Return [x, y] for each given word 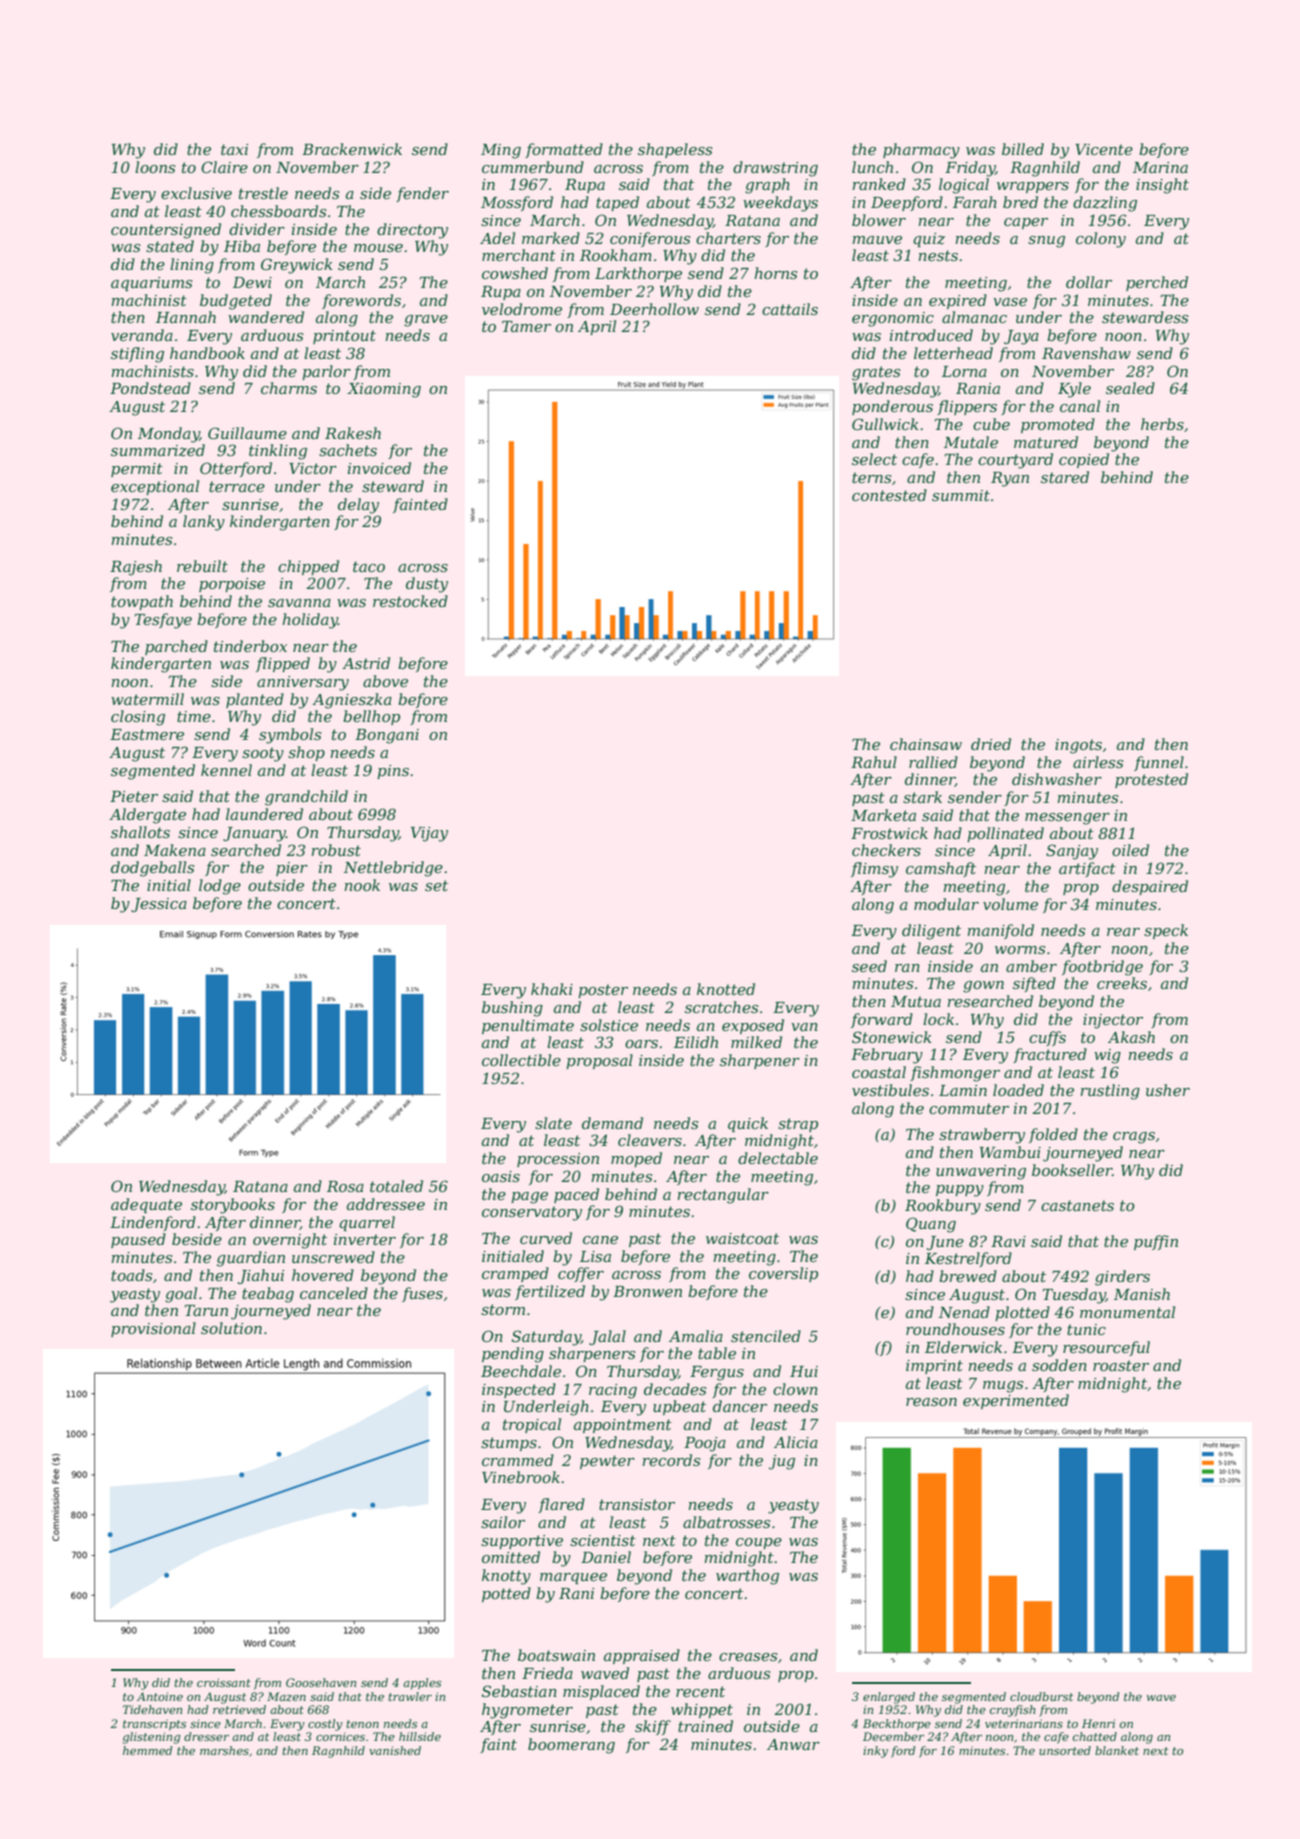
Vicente [1104, 149]
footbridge [1102, 968]
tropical [532, 1425]
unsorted [1065, 1750]
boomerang [571, 1746]
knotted [726, 989]
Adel [497, 238]
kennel [226, 770]
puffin [1156, 1242]
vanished [395, 1750]
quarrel [367, 1223]
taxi [234, 149]
